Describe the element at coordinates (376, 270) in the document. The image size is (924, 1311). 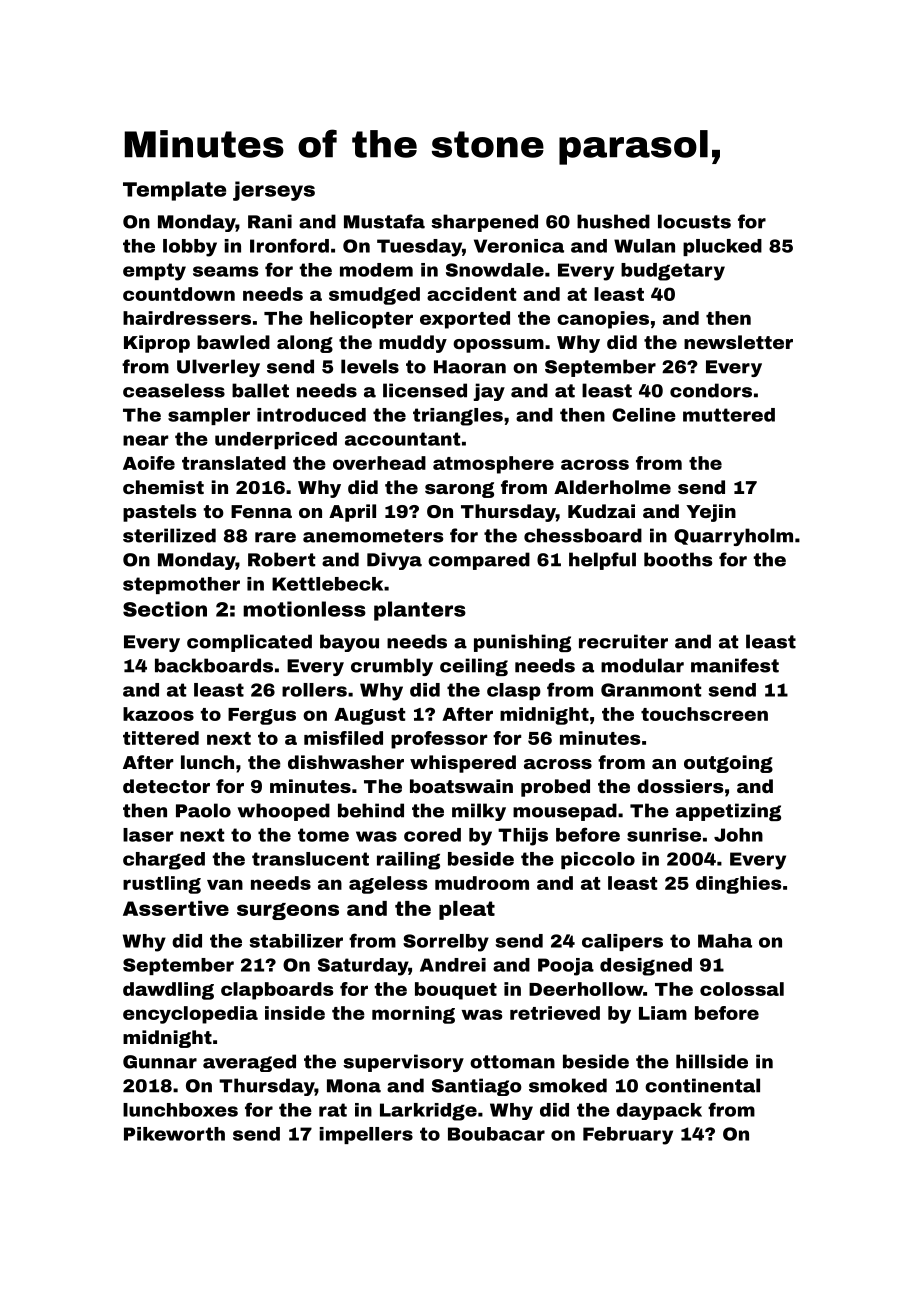
I see `modem` at that location.
